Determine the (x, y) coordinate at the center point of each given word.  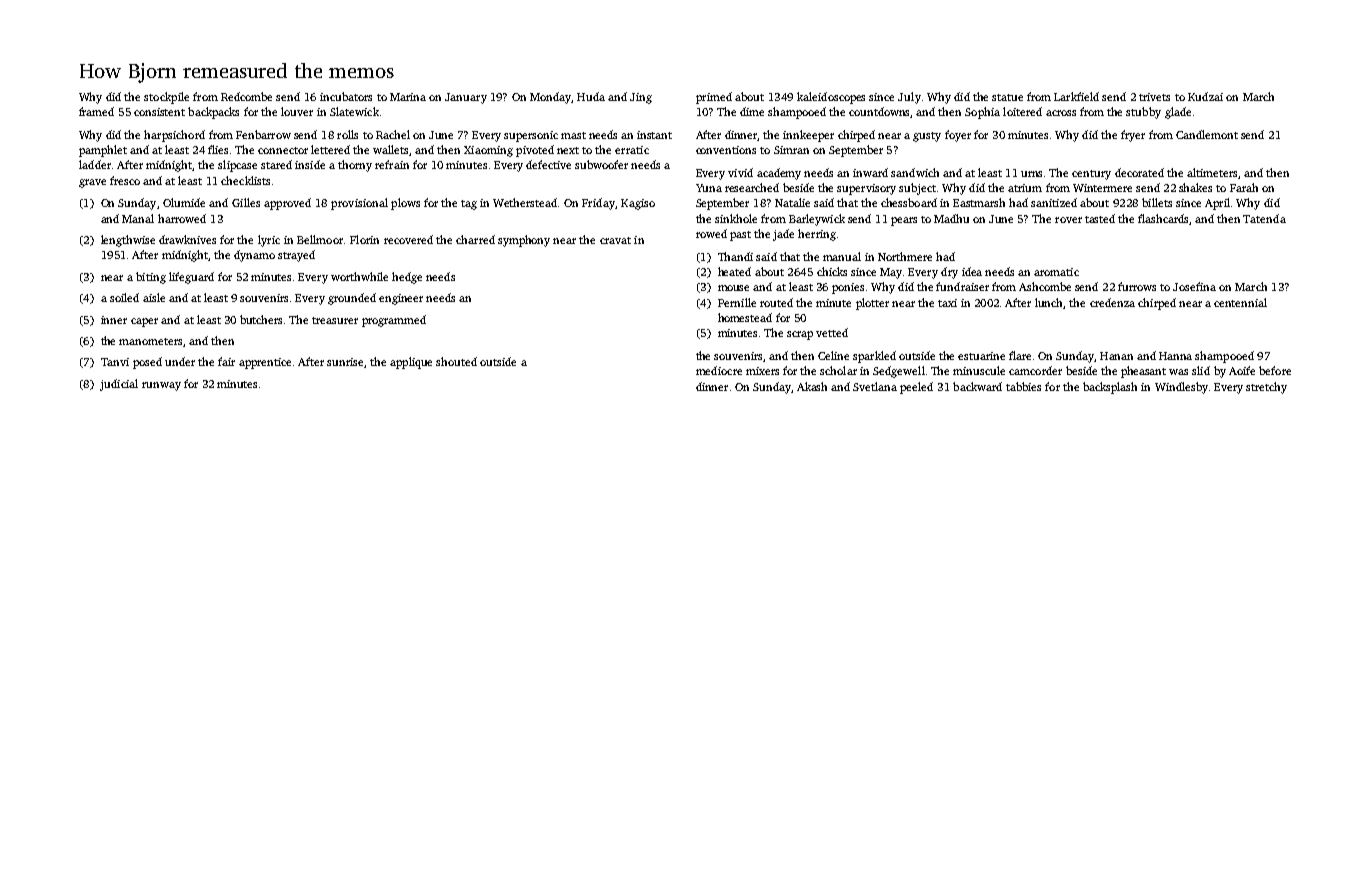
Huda (591, 96)
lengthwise (128, 241)
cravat (615, 240)
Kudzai (1205, 96)
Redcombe (246, 96)
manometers (150, 341)
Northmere (905, 256)
